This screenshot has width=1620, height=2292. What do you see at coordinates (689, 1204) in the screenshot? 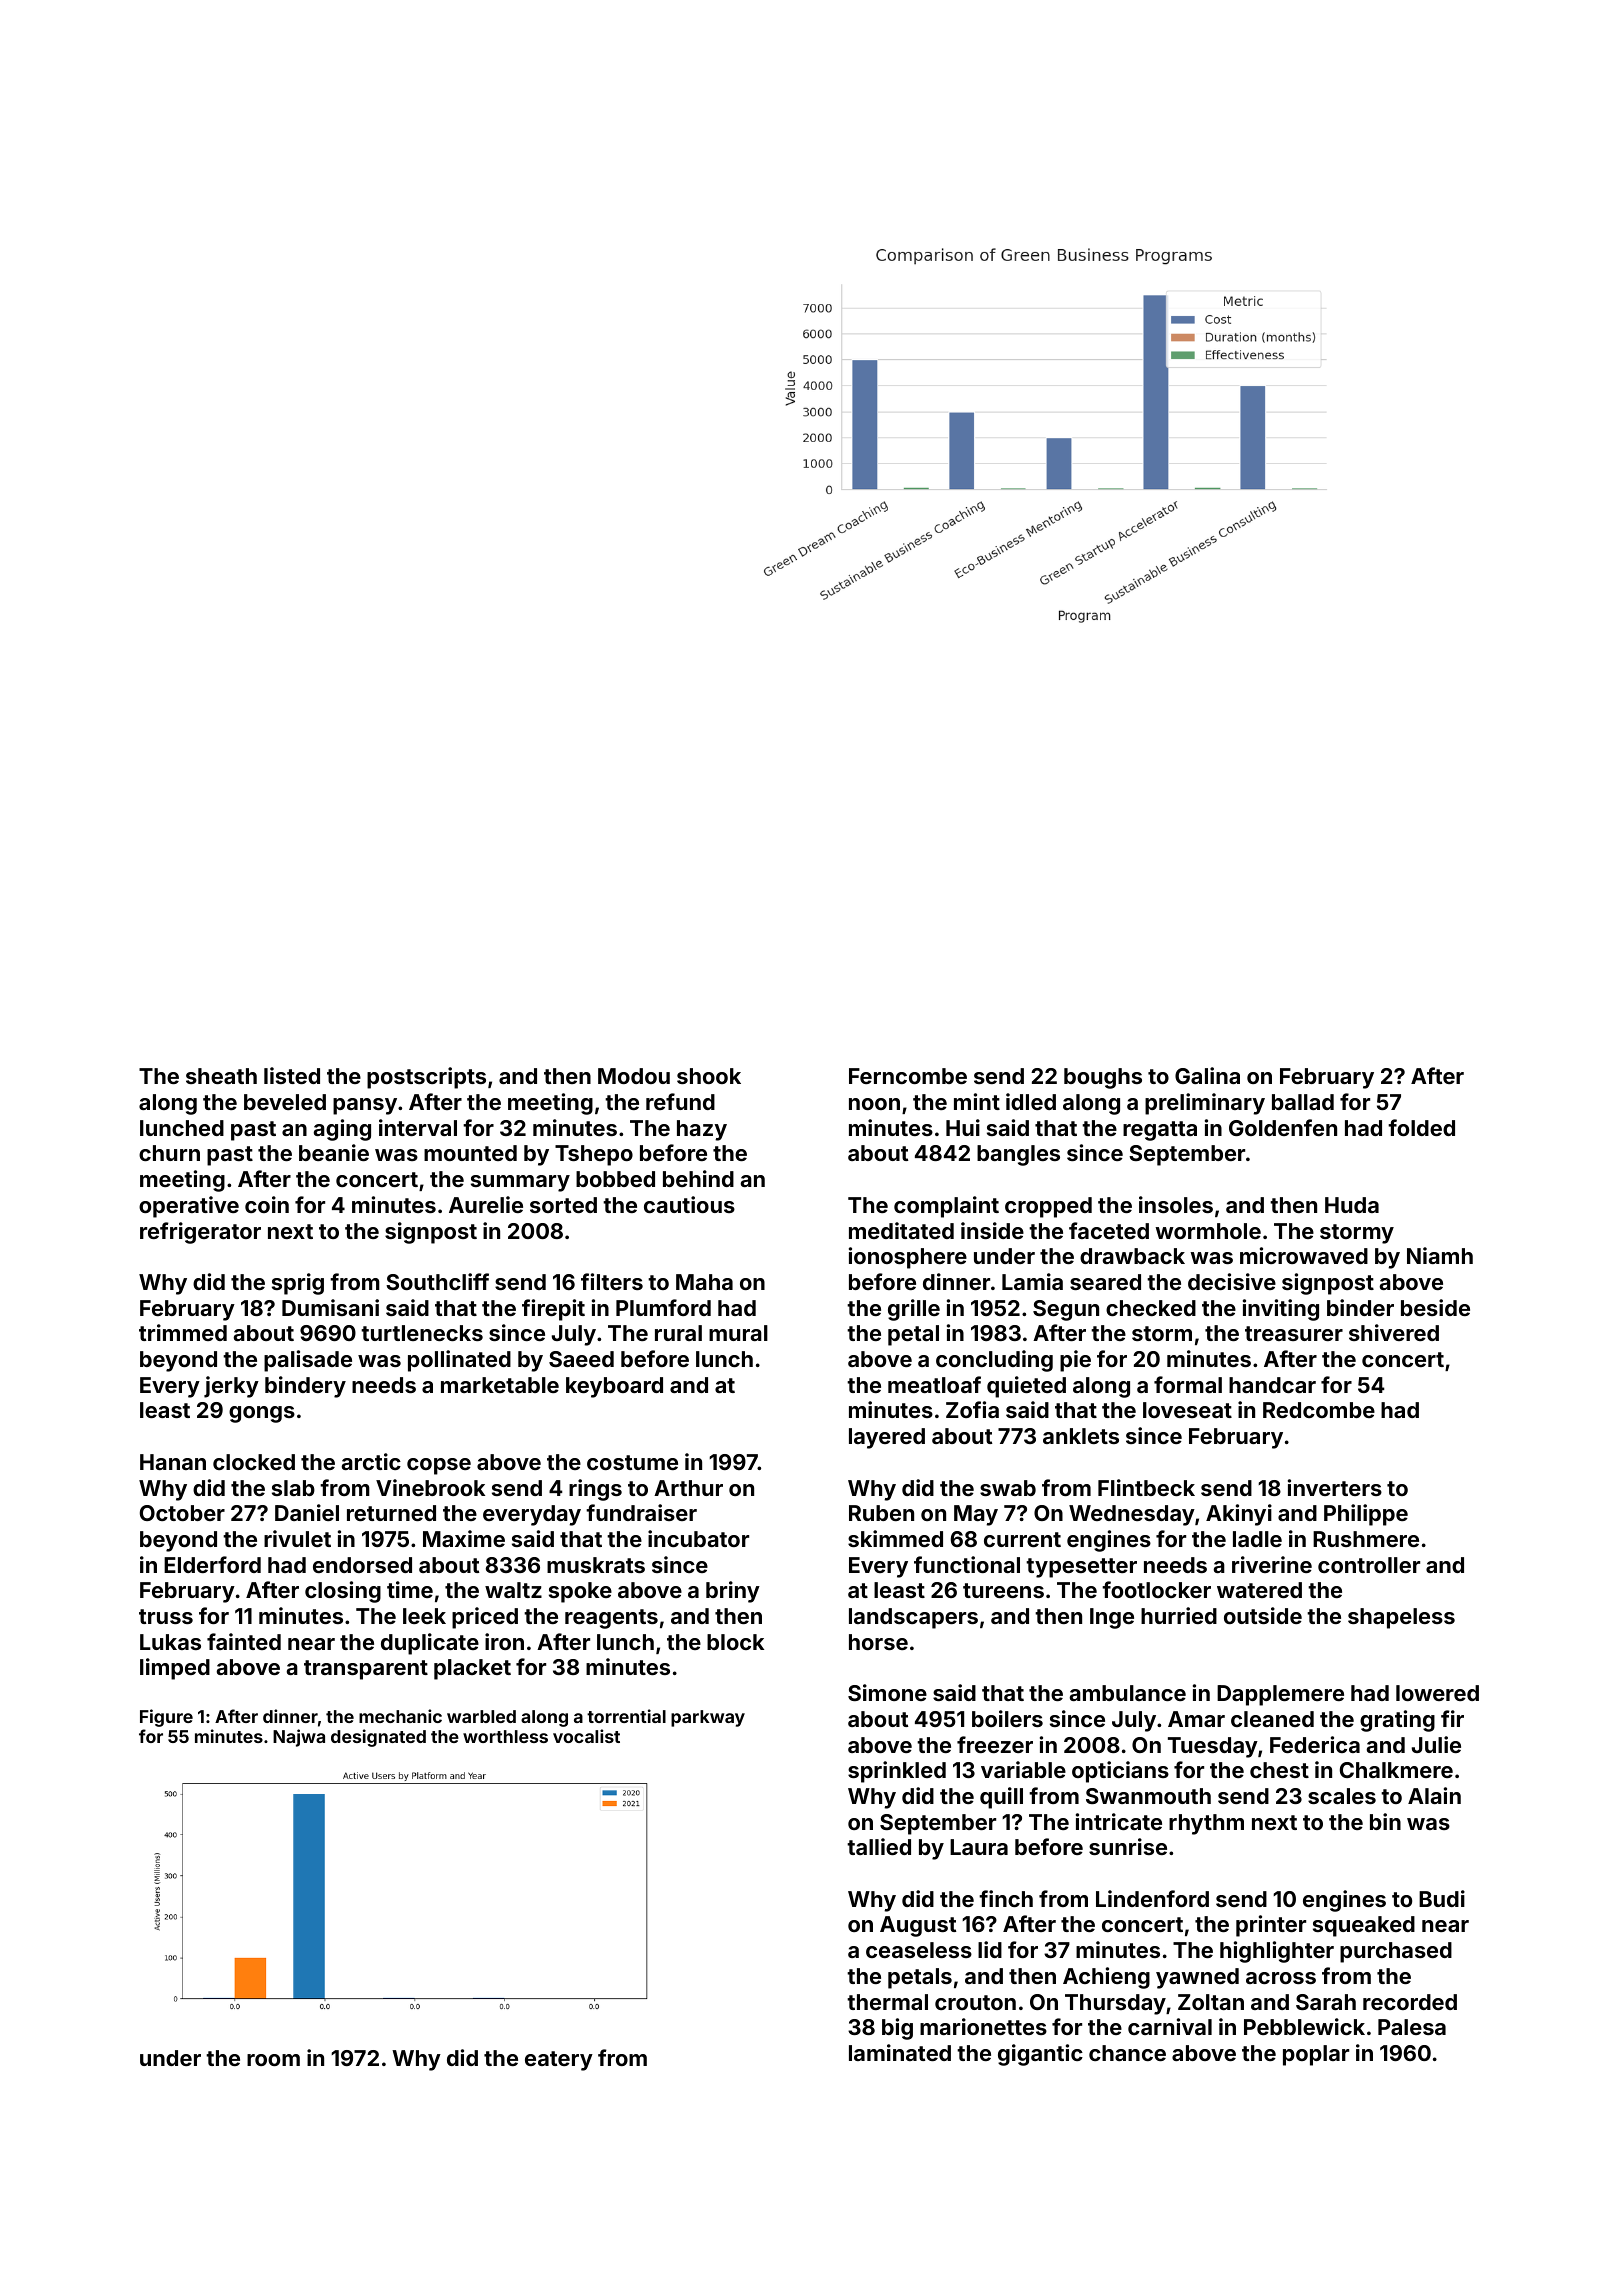
I see `cautious` at bounding box center [689, 1204].
